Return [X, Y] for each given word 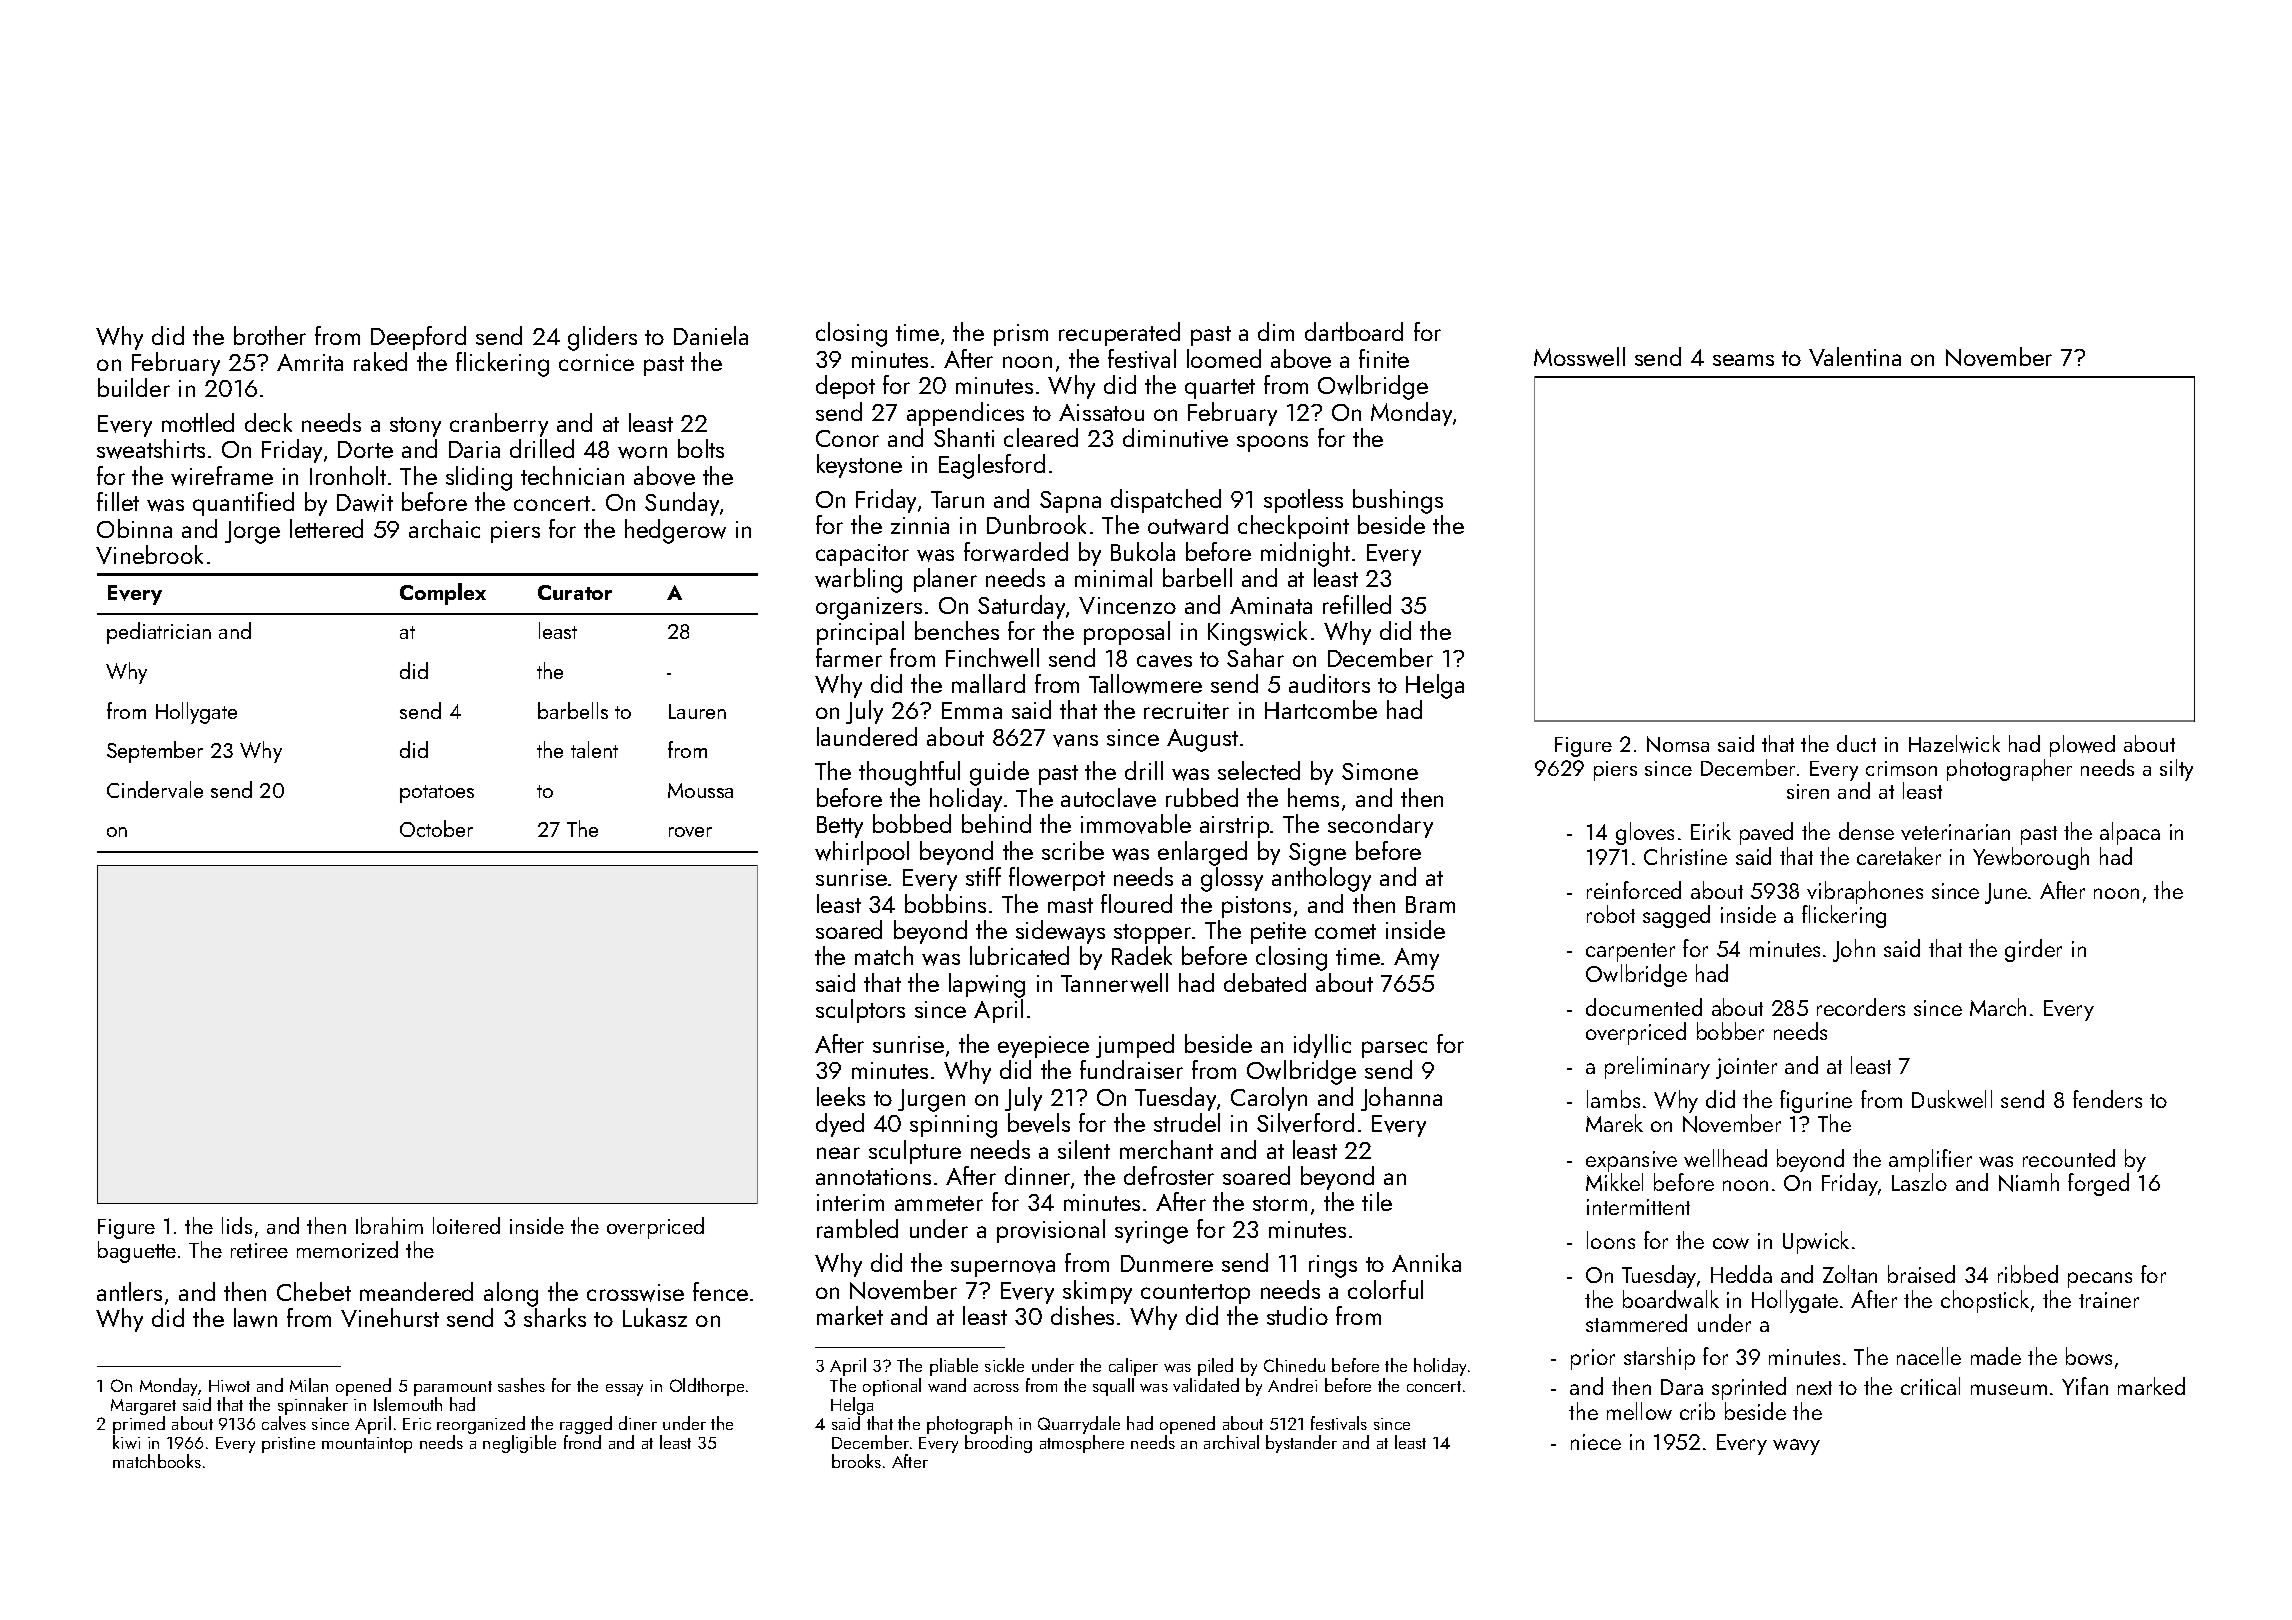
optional [892, 1387]
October [436, 828]
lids [237, 1225]
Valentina [1855, 356]
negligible [519, 1444]
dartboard [1354, 331]
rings [1333, 1266]
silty [2176, 770]
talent [594, 749]
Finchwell [992, 658]
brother [270, 335]
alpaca [2130, 833]
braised [1921, 1274]
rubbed [1202, 797]
